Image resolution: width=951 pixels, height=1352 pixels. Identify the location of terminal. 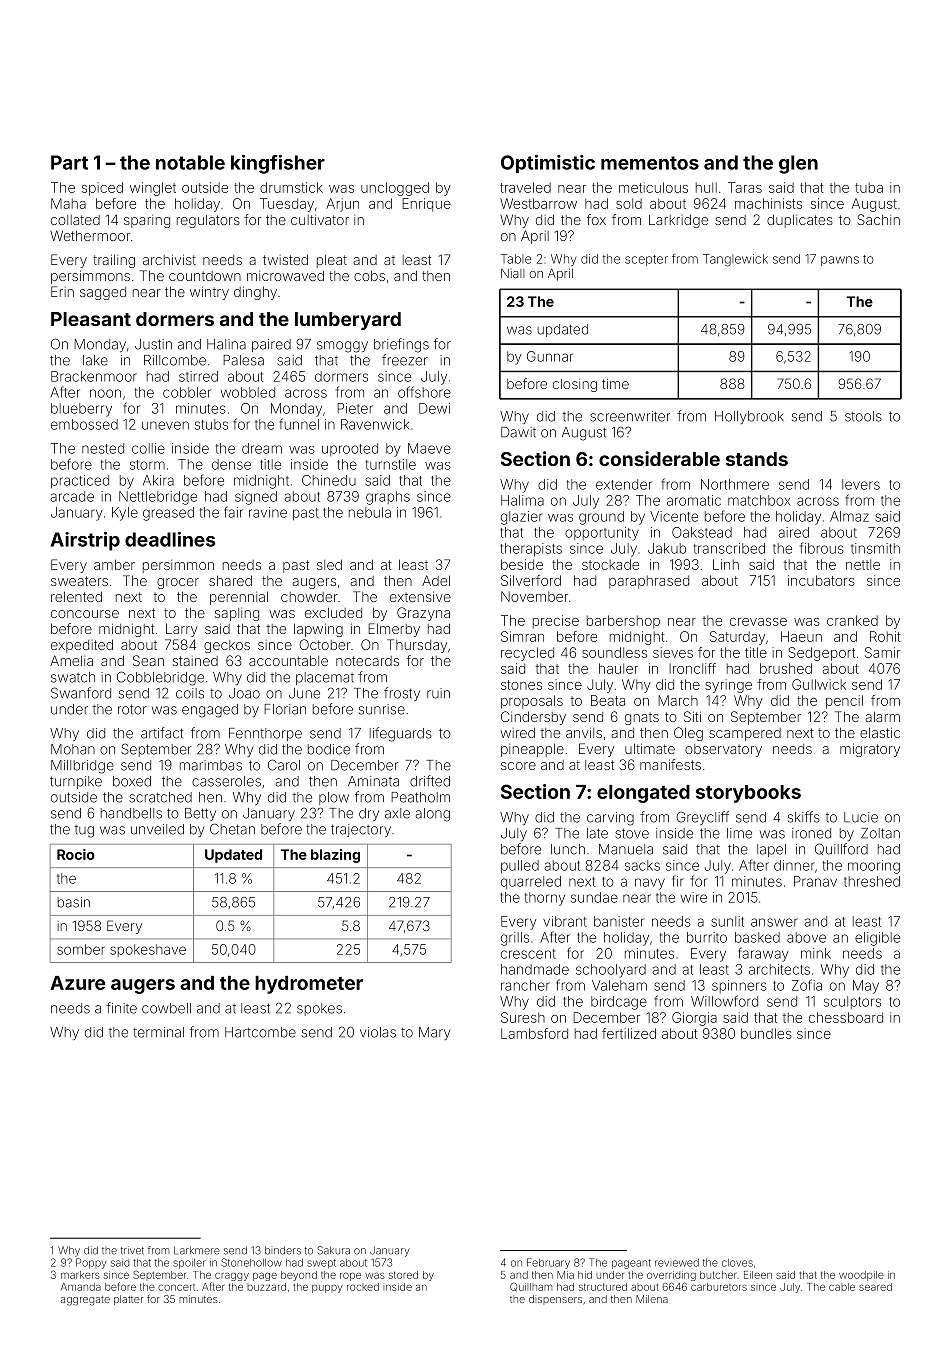
(158, 1032).
